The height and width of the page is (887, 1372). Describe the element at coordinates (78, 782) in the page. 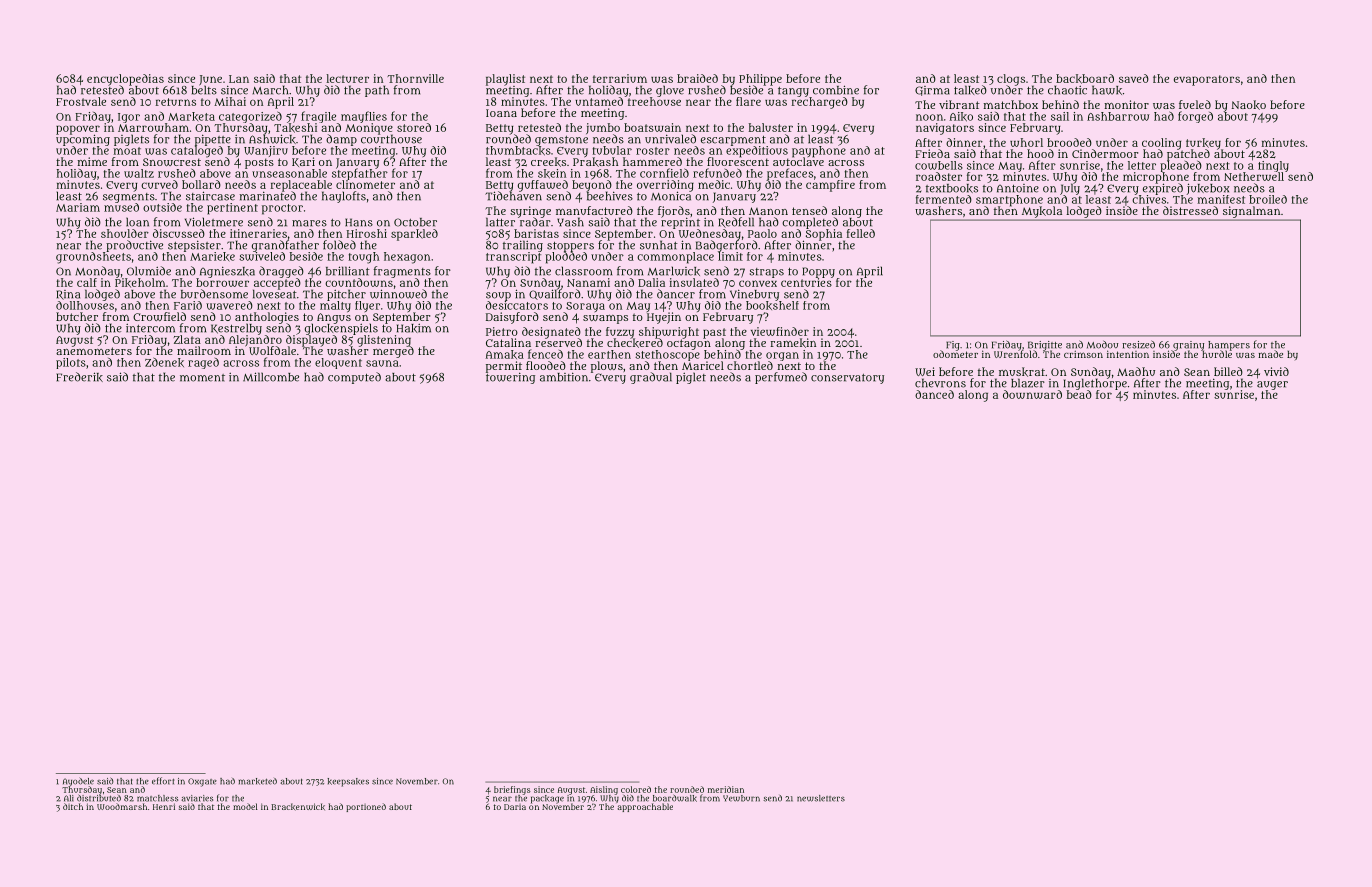

I see `Ayodele` at that location.
